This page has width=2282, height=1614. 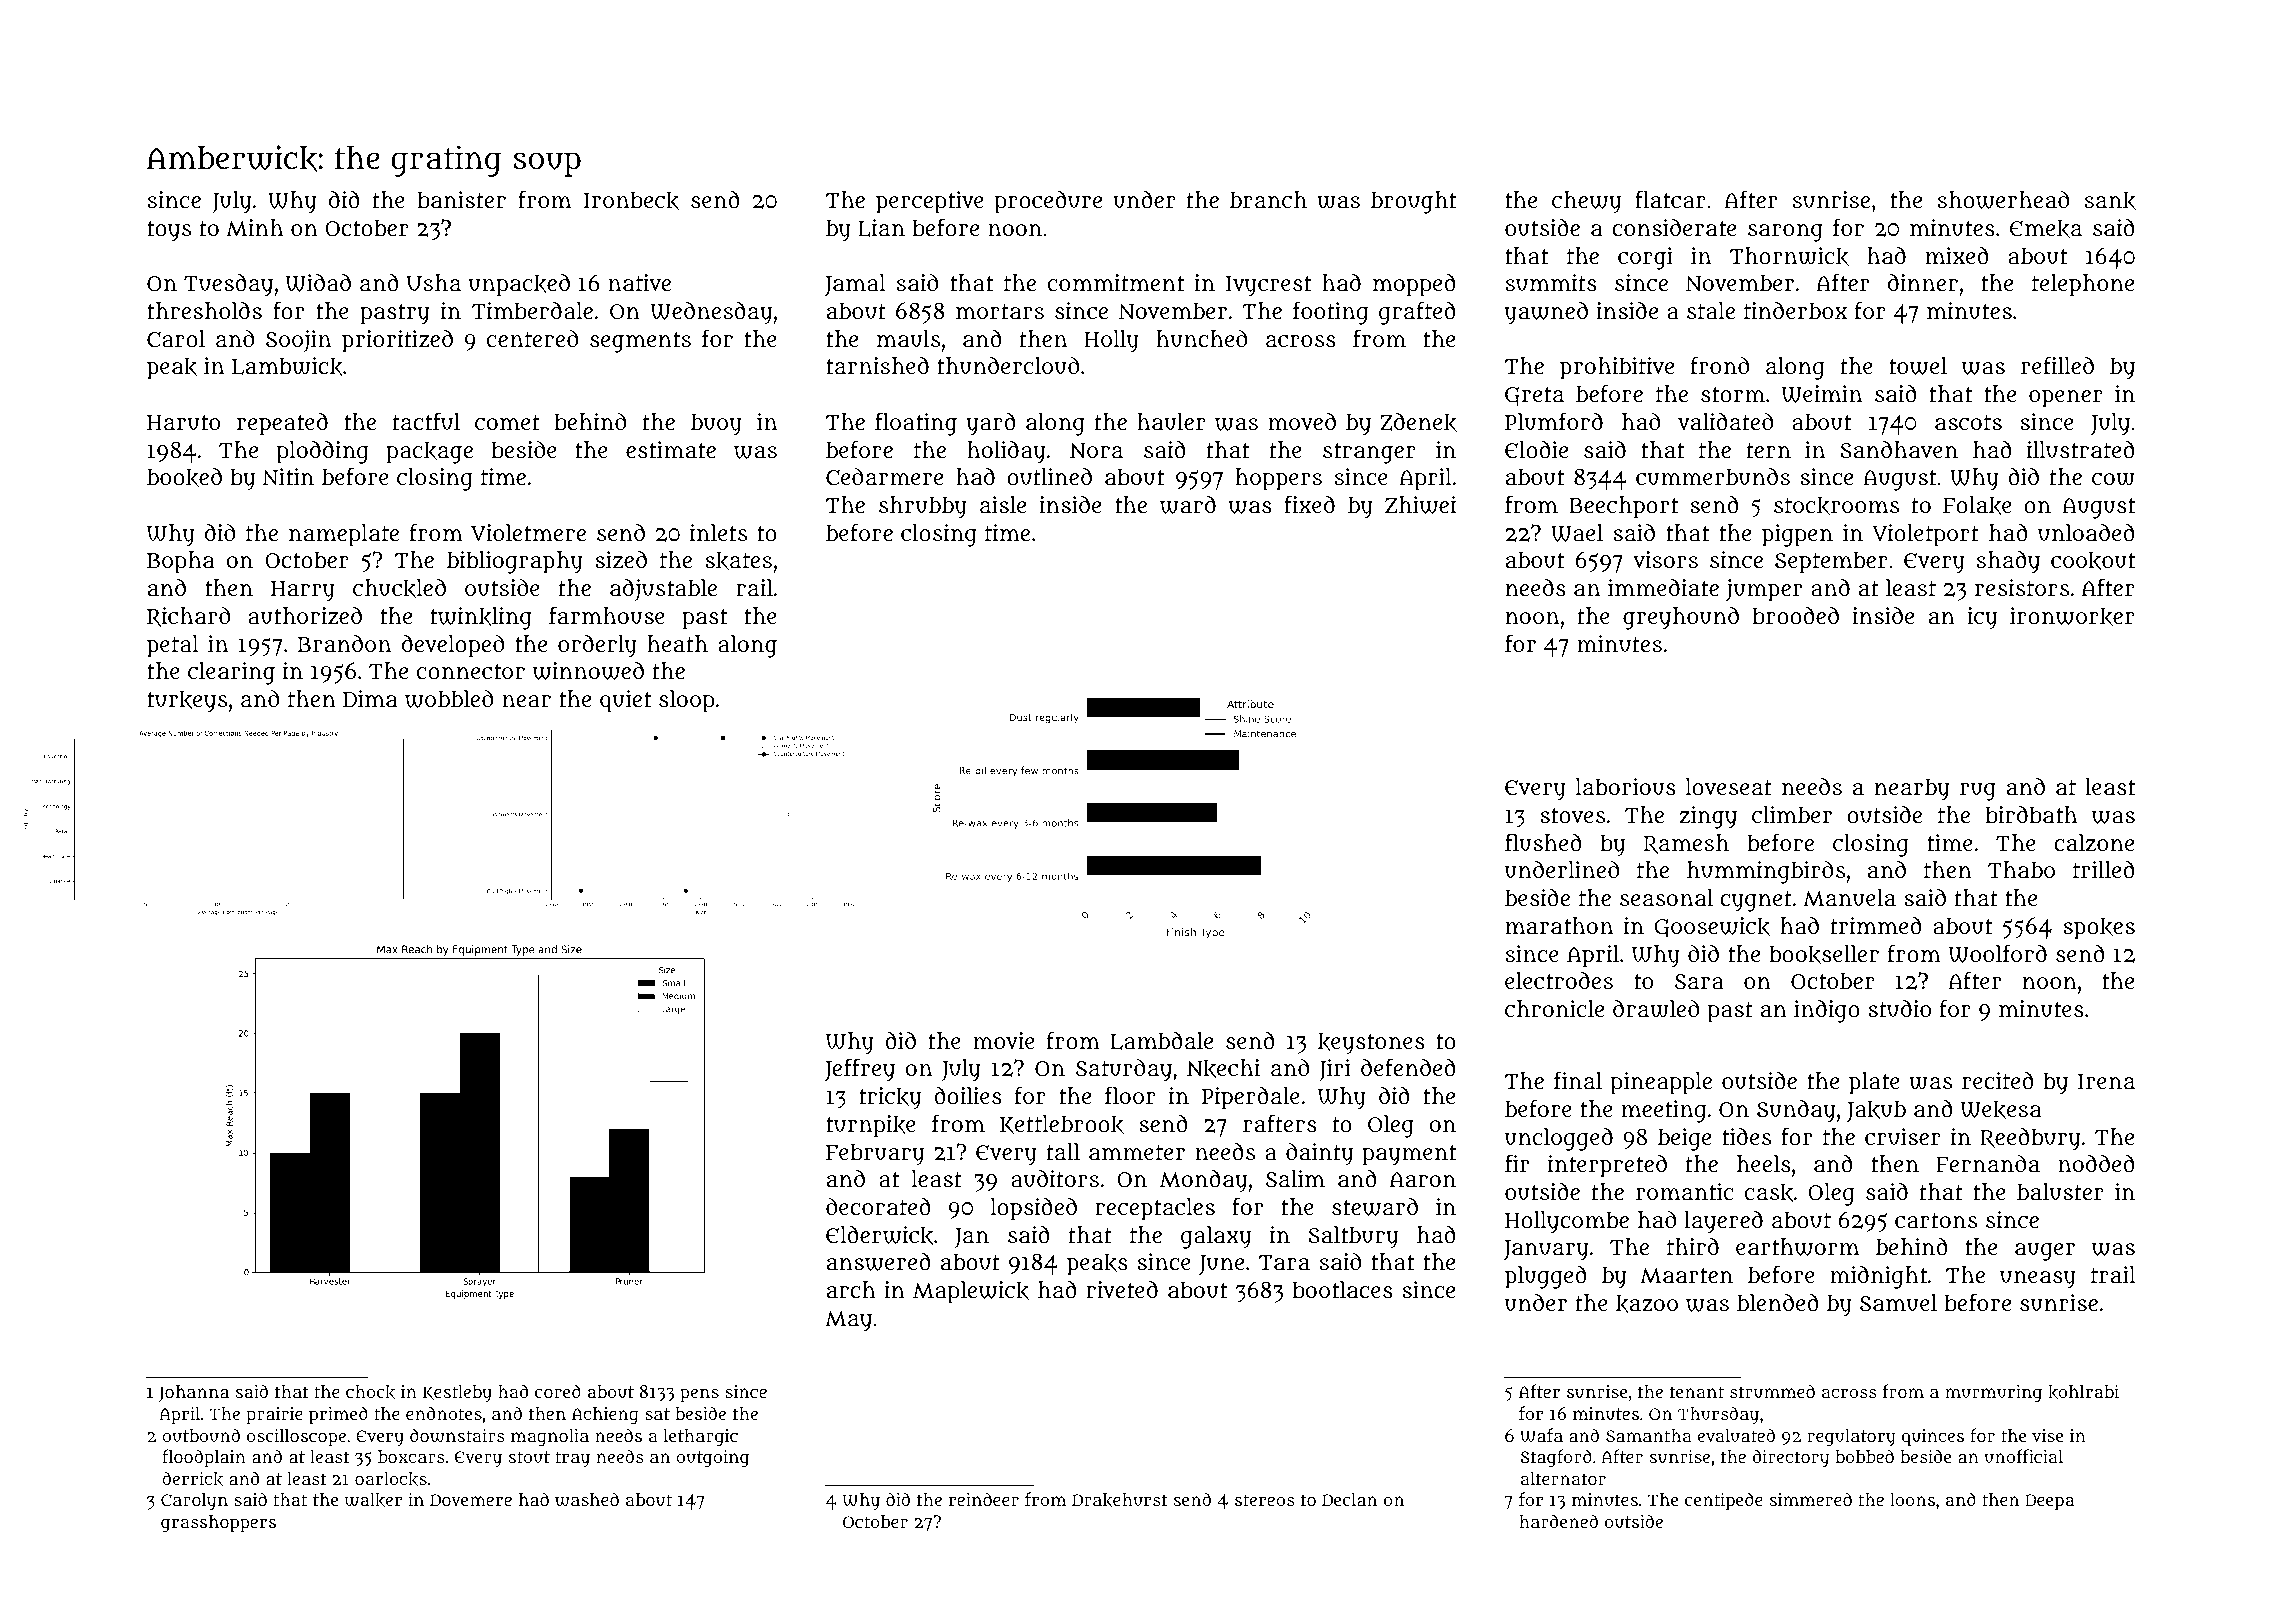 I want to click on Irena, so click(x=2106, y=1081).
